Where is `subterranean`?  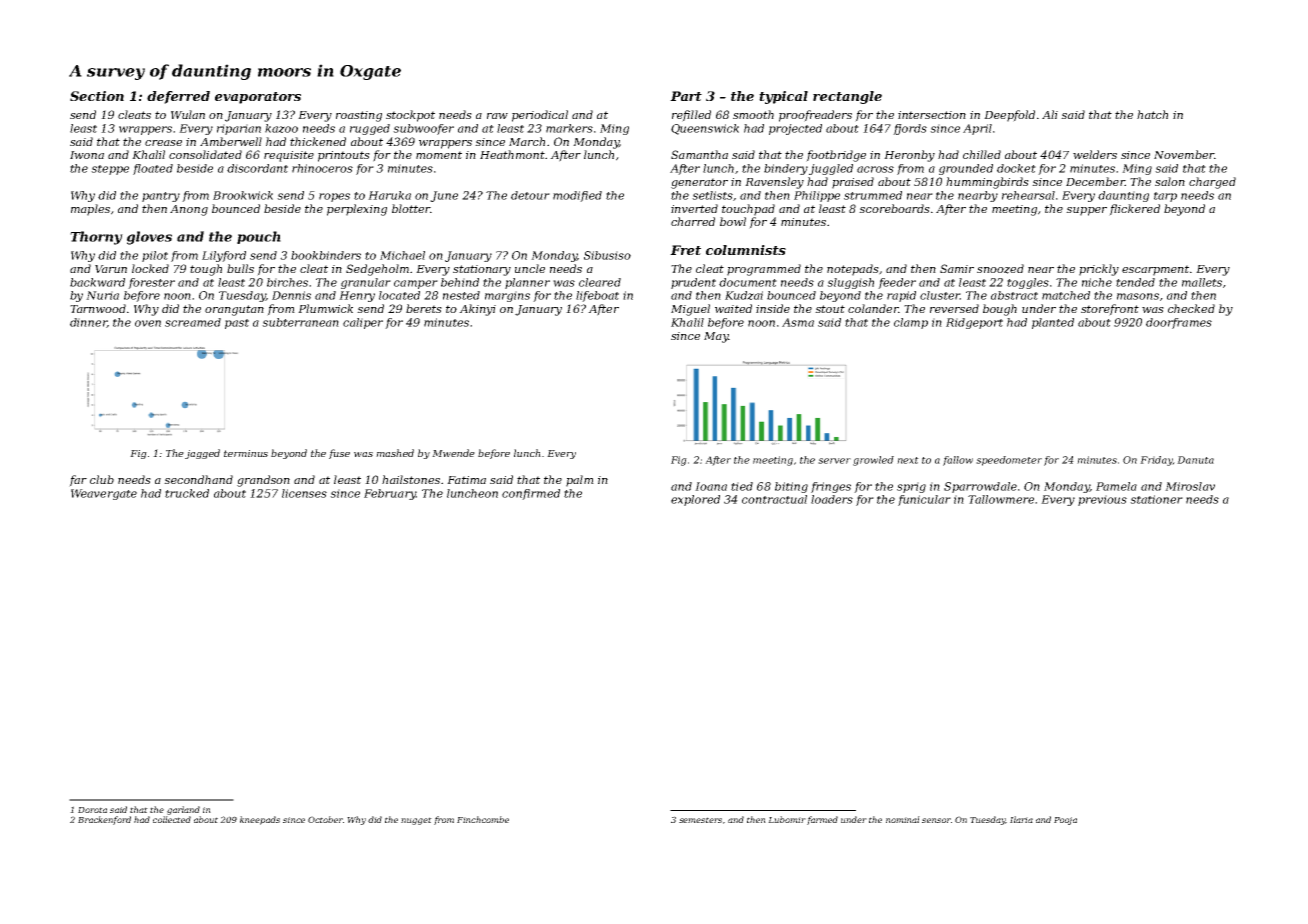 subterranean is located at coordinates (300, 322).
